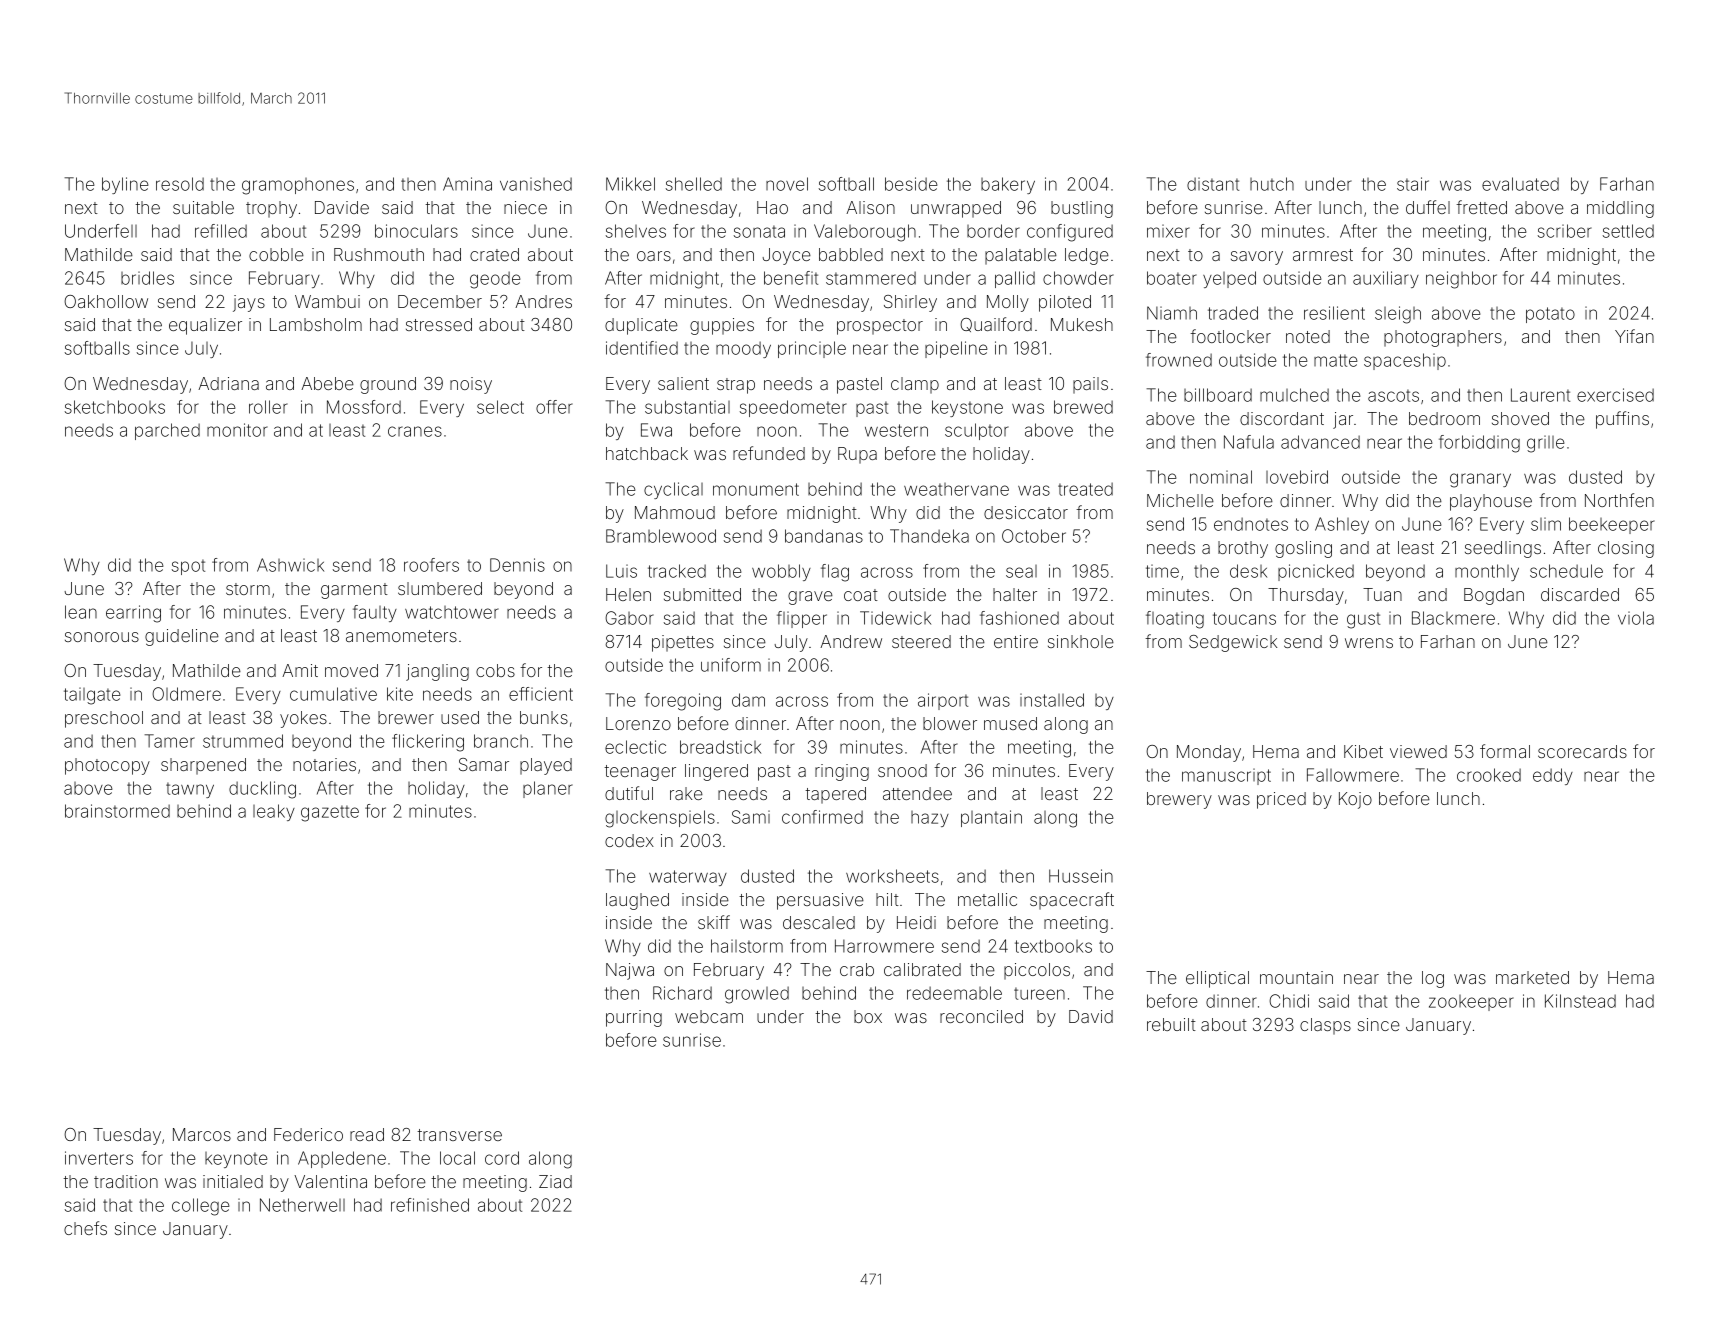  What do you see at coordinates (759, 231) in the page?
I see `sonata` at bounding box center [759, 231].
